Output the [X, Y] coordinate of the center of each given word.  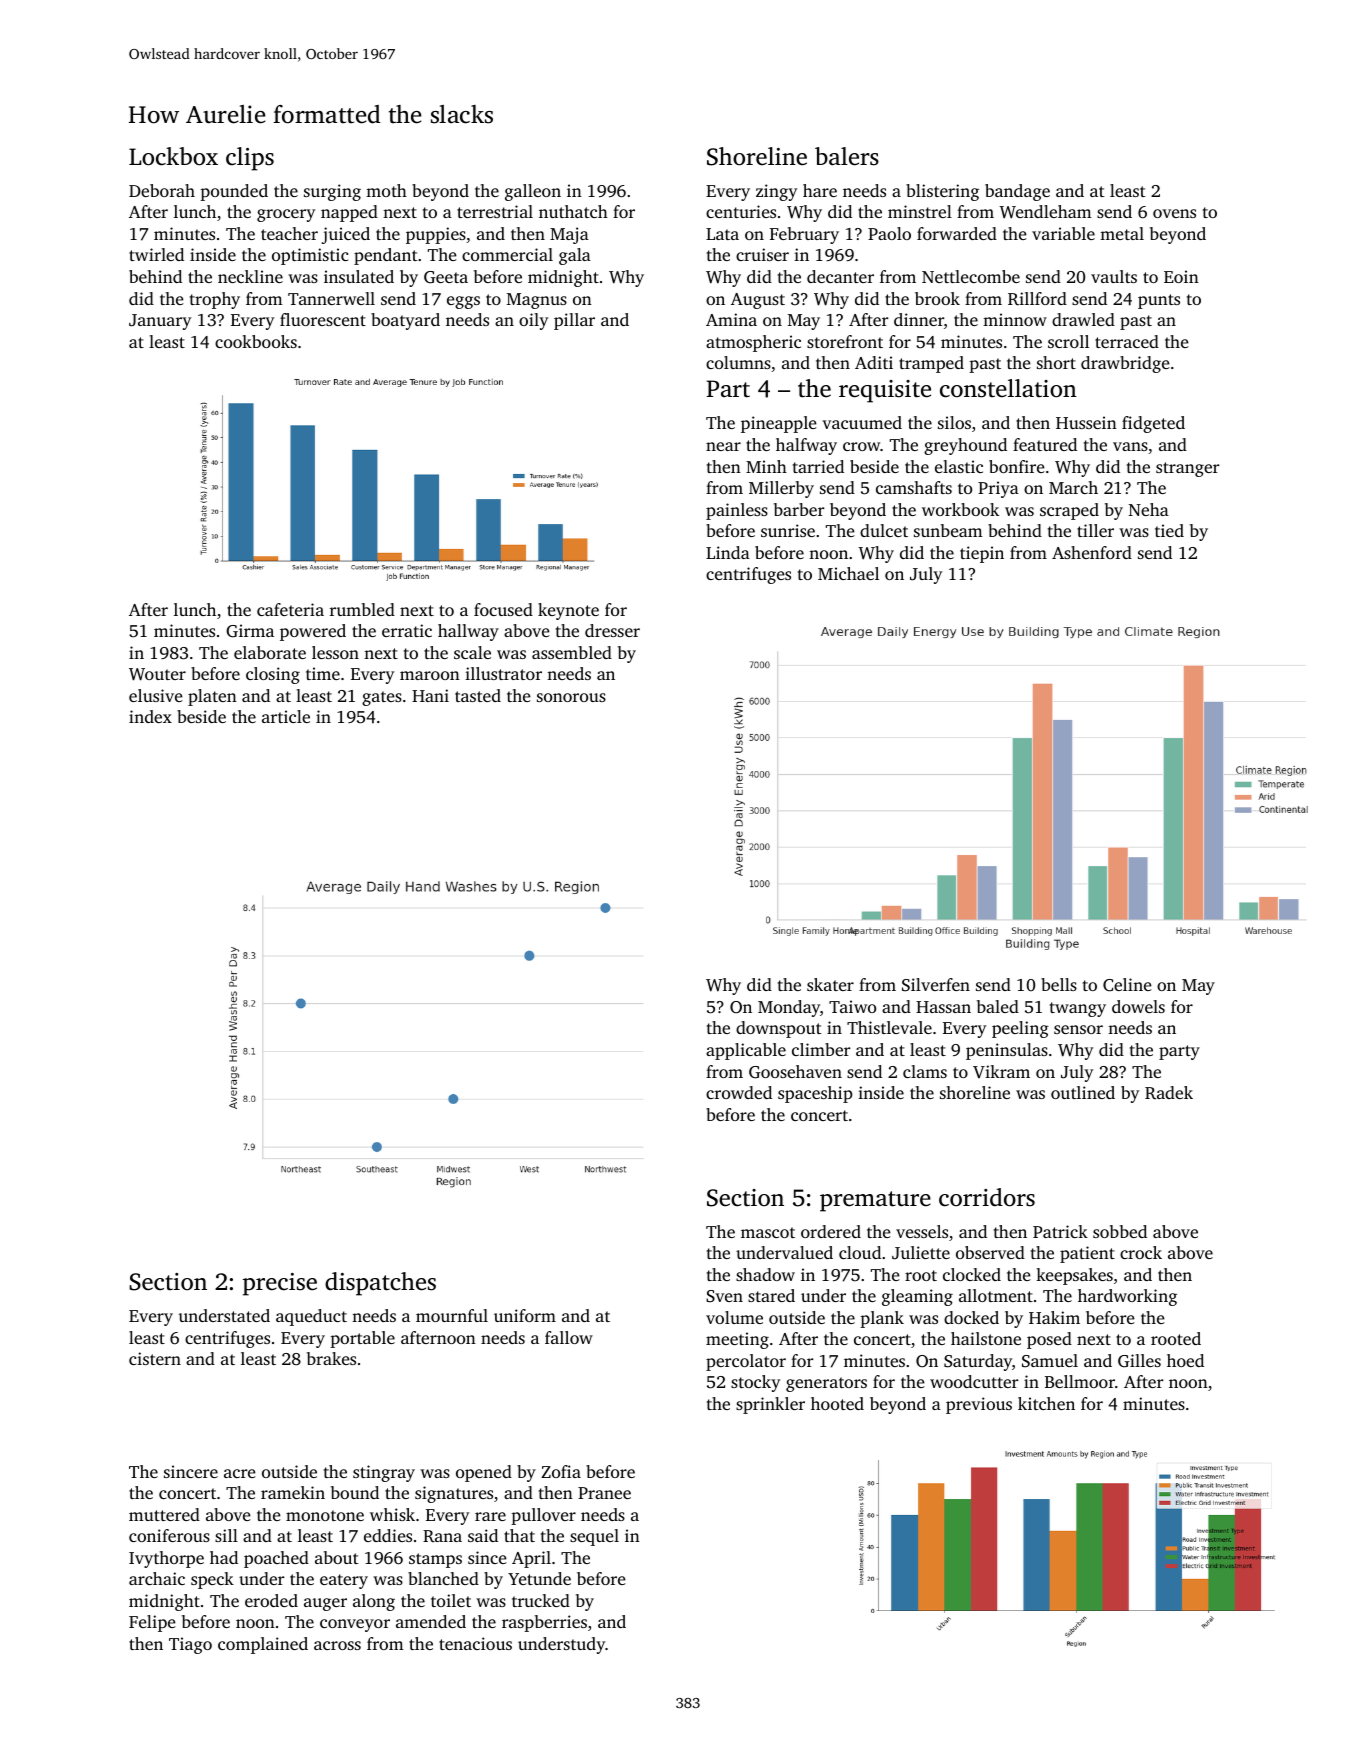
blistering [942, 192]
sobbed [1120, 1231]
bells [1059, 984]
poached [276, 1559]
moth [386, 190]
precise [280, 1284]
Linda [728, 552]
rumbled [362, 609]
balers [847, 156]
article [286, 716]
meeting [737, 1340]
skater [830, 984]
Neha [1149, 509]
